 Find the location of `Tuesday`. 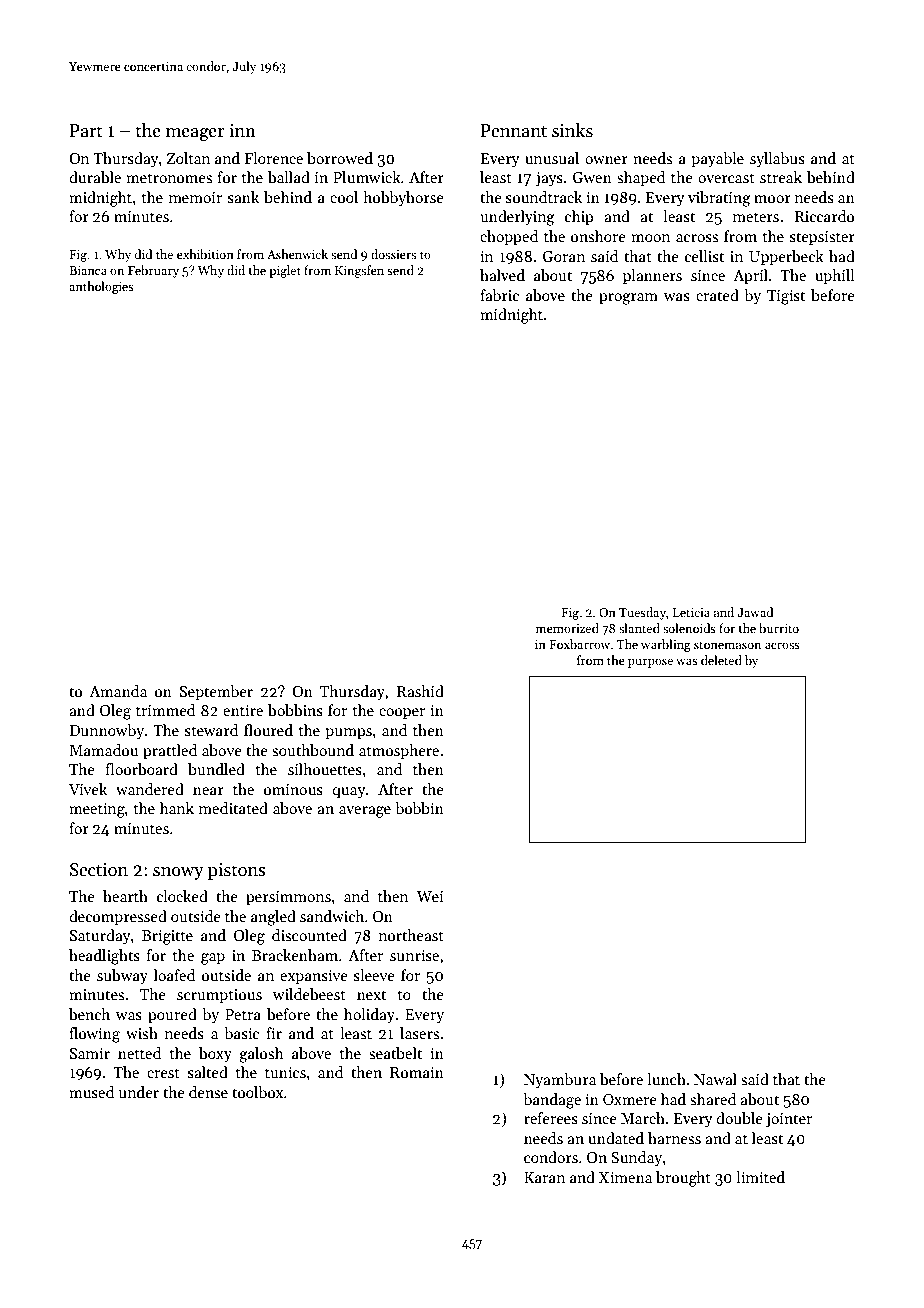

Tuesday is located at coordinates (642, 613).
